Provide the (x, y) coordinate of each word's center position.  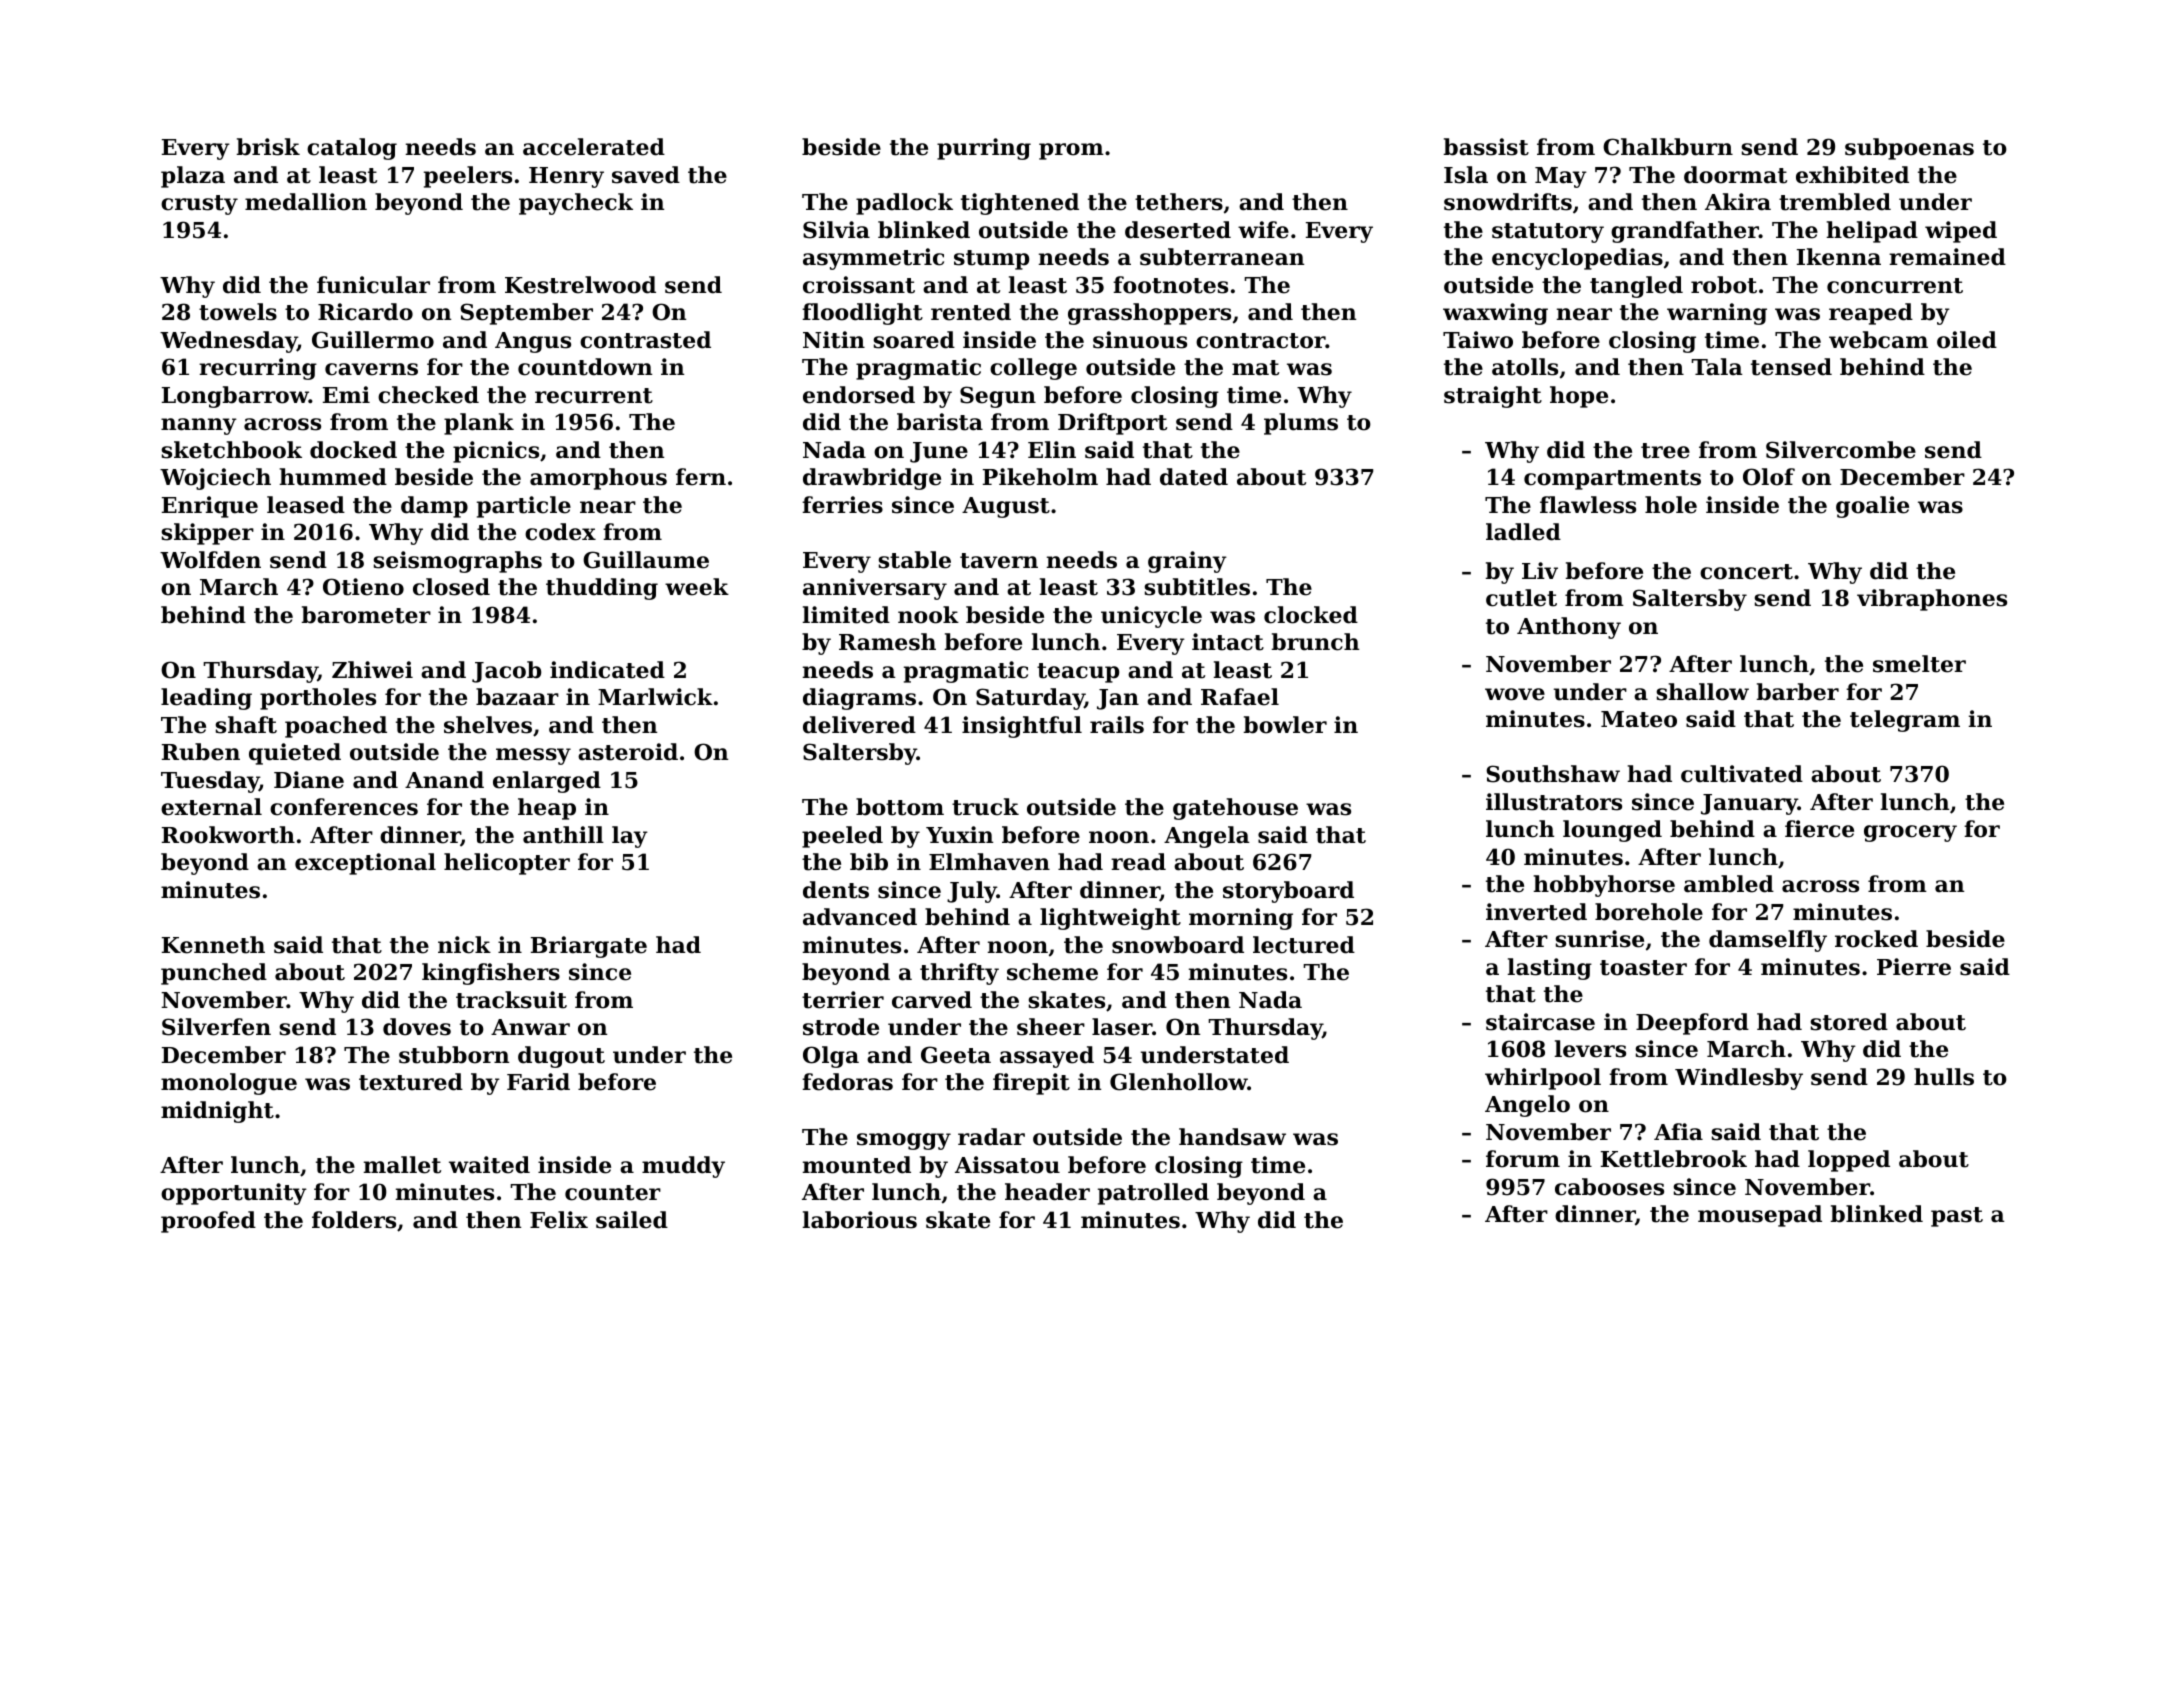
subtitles (1197, 587)
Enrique (210, 507)
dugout (561, 1057)
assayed (1047, 1057)
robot (1724, 285)
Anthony (1569, 628)
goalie (1872, 507)
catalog (352, 149)
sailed (632, 1220)
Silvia (836, 230)
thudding (602, 589)
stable (914, 560)
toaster (1643, 968)
